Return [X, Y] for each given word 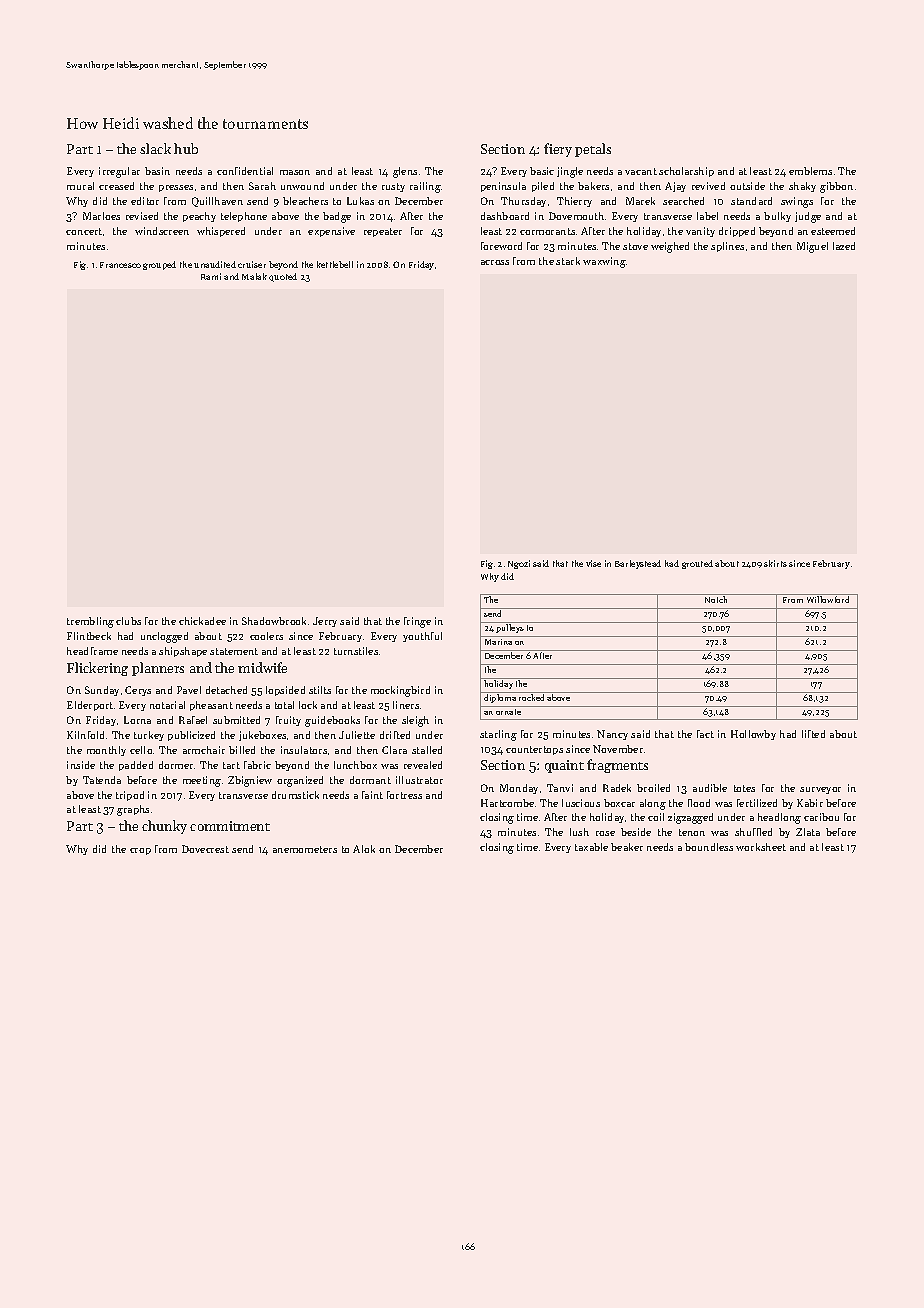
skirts [775, 563]
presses [176, 188]
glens [405, 172]
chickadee [202, 621]
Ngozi [519, 564]
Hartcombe [507, 803]
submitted [236, 720]
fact [705, 734]
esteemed [833, 231]
